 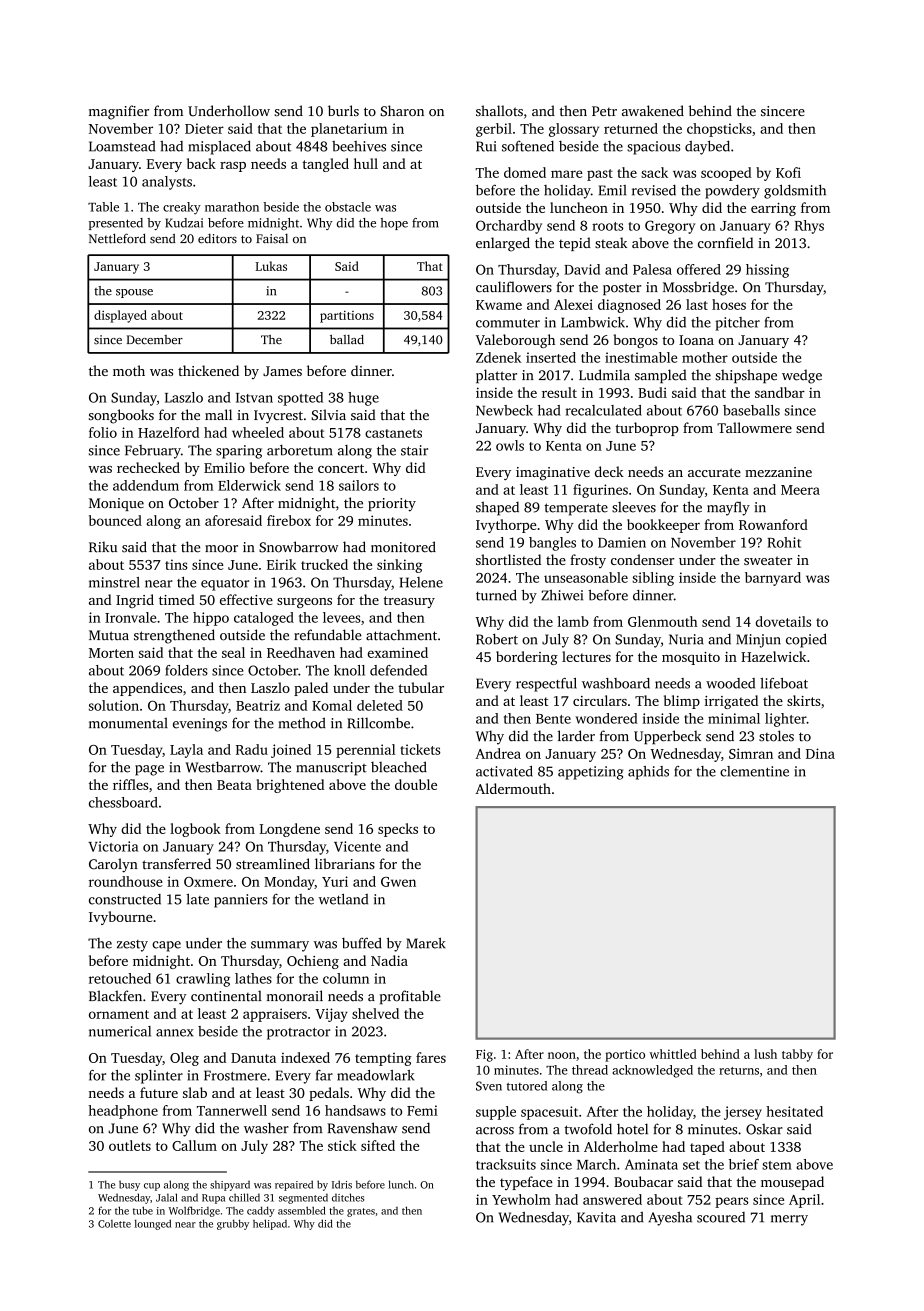 What do you see at coordinates (800, 490) in the screenshot?
I see `Meera` at bounding box center [800, 490].
